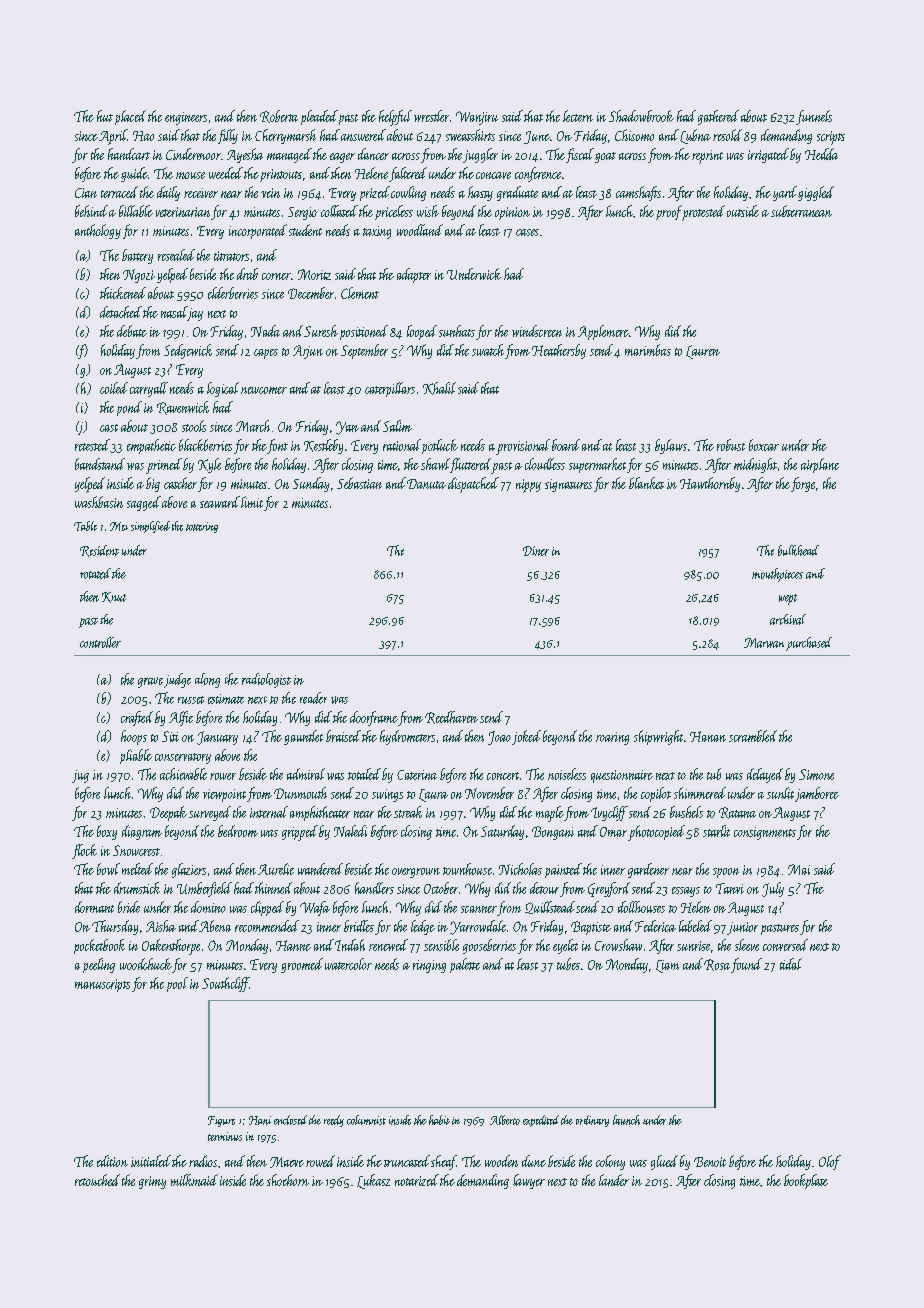  I want to click on shipwright, so click(658, 737).
